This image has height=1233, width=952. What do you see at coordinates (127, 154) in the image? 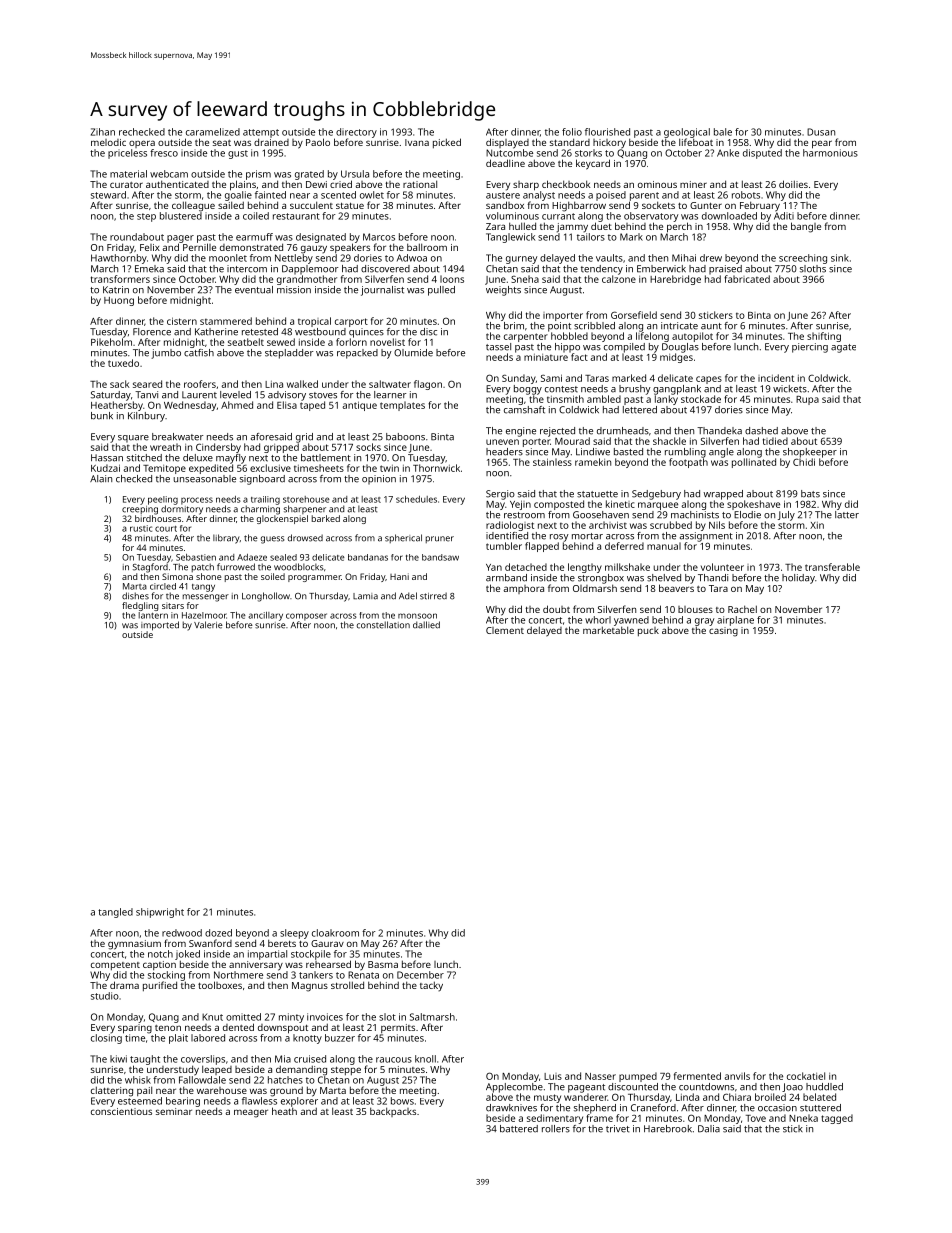
I see `priceless` at bounding box center [127, 154].
